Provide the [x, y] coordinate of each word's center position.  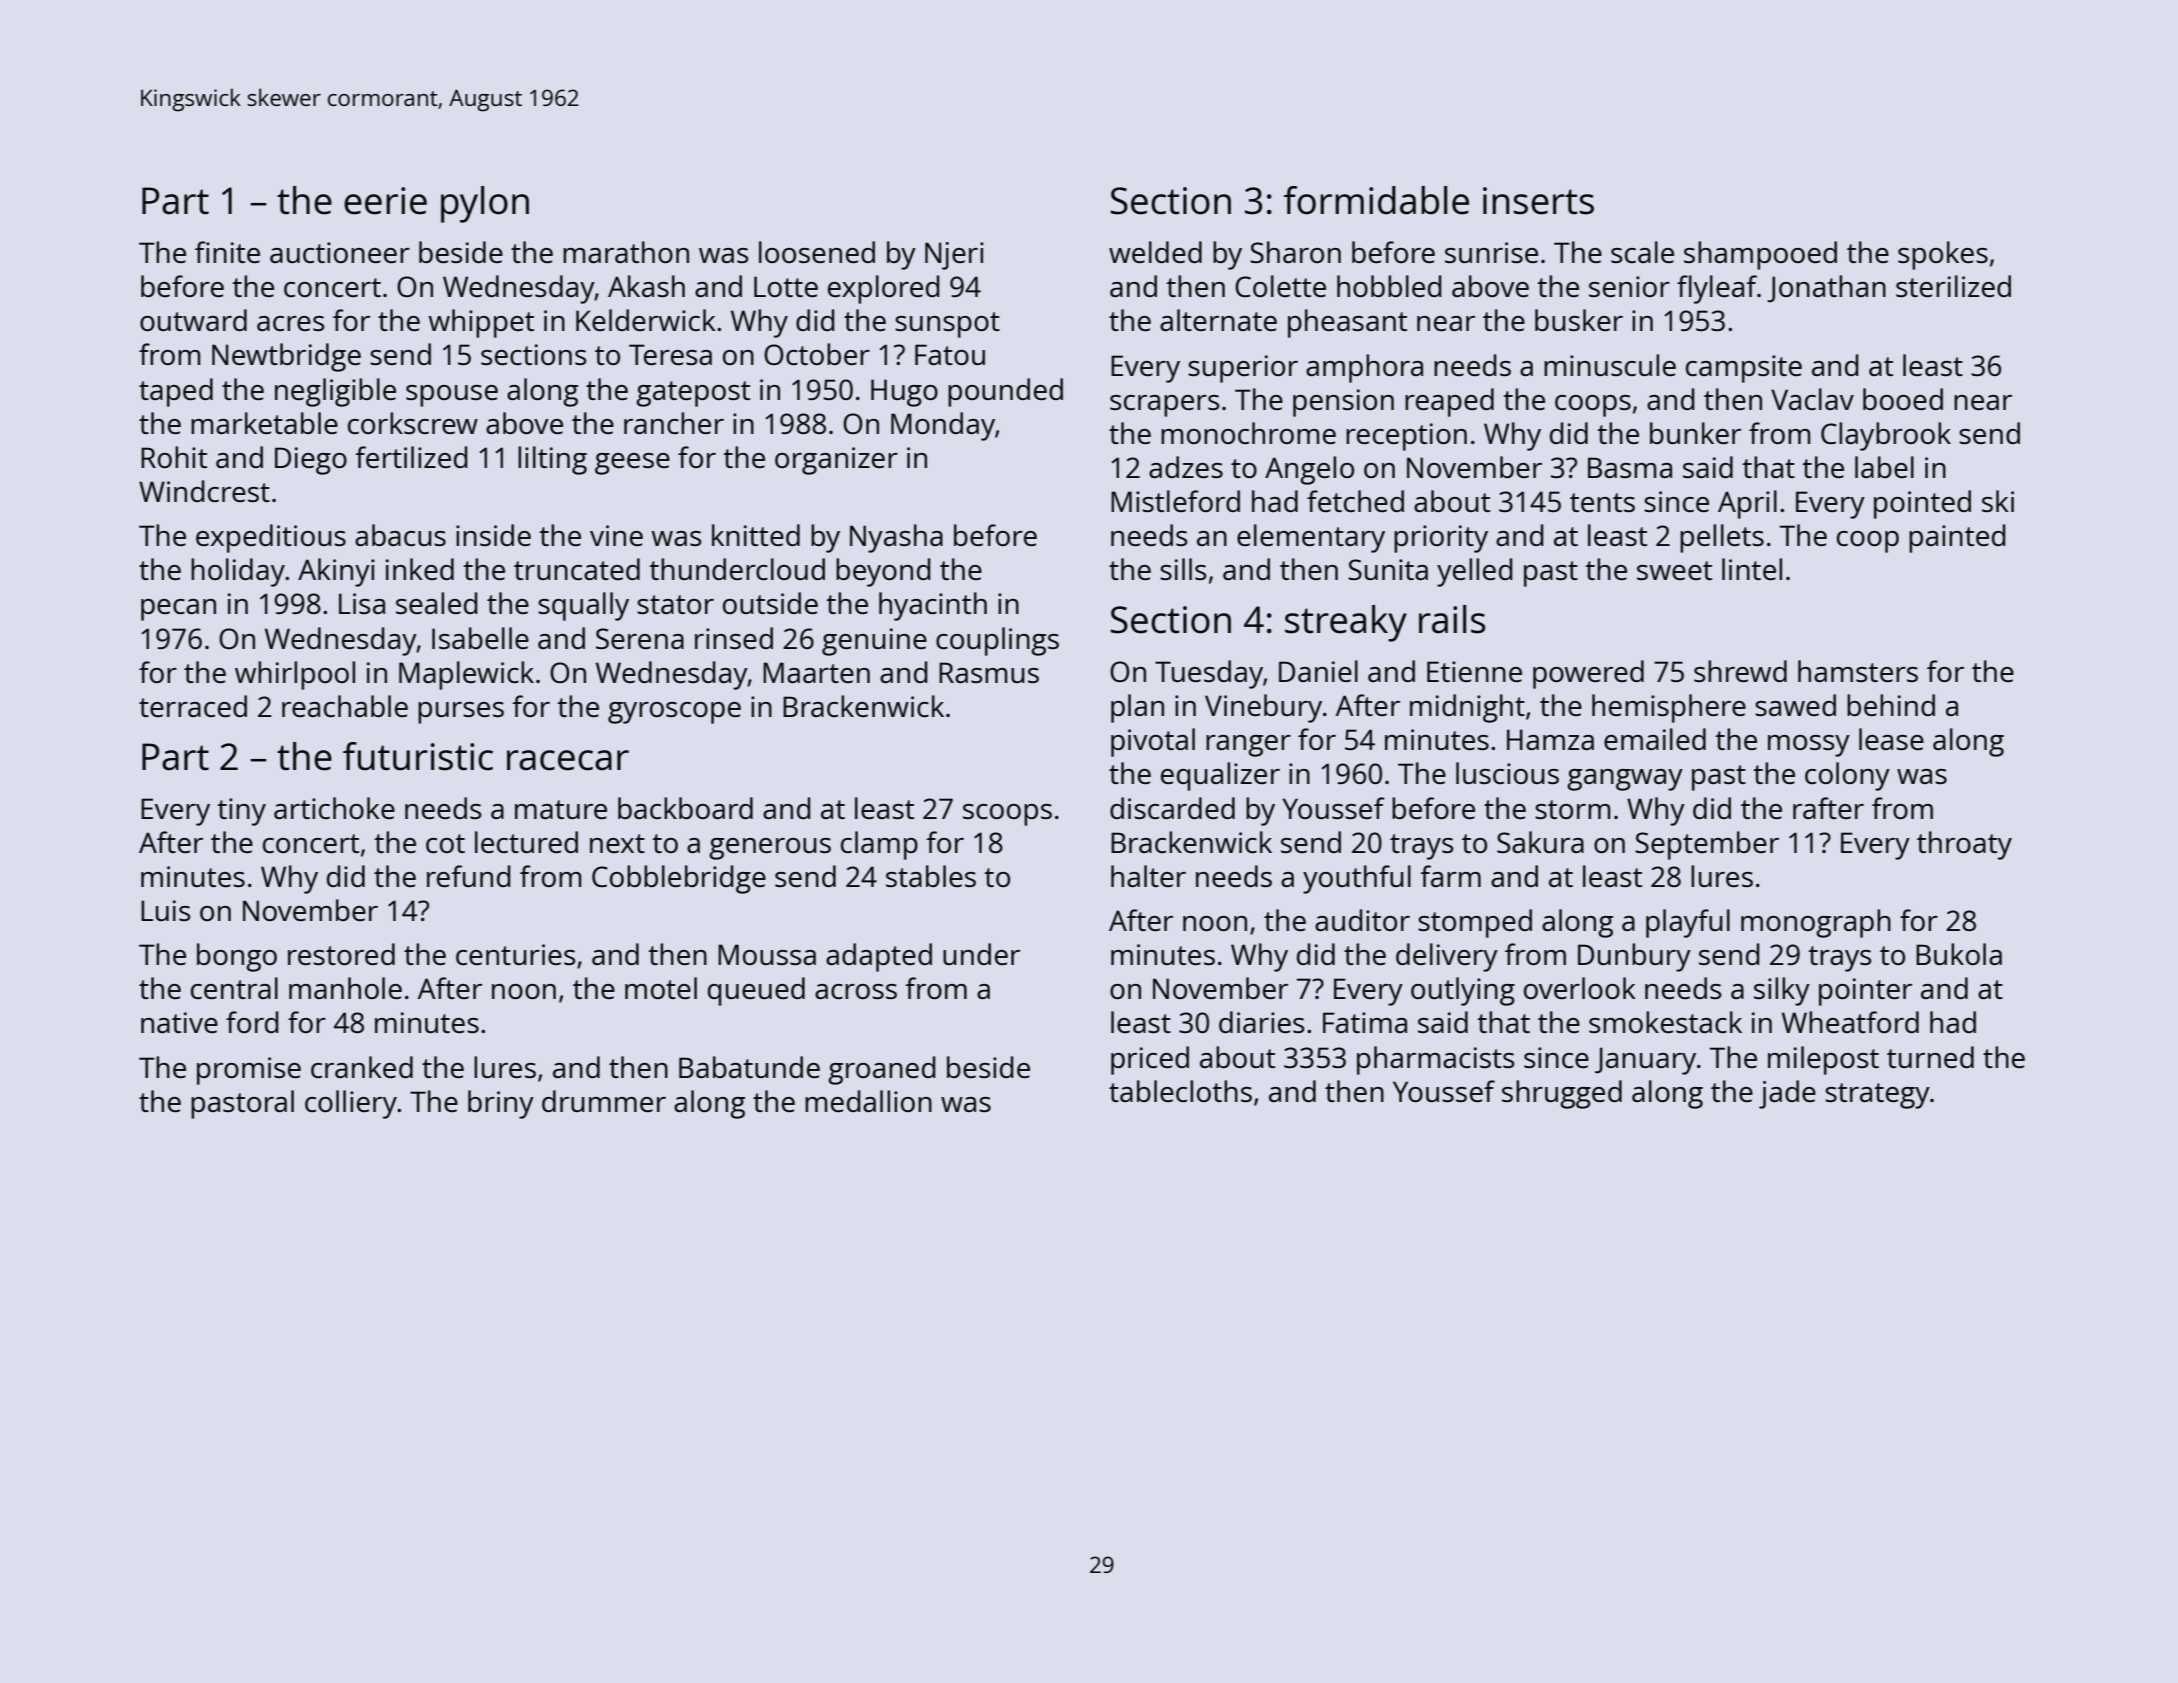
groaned [882, 1070]
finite [227, 252]
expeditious [271, 538]
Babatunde [749, 1067]
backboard [685, 808]
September [1707, 845]
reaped [1449, 402]
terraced [193, 706]
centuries [515, 954]
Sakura [1540, 842]
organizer [836, 461]
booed [1903, 399]
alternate [1218, 320]
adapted [879, 957]
